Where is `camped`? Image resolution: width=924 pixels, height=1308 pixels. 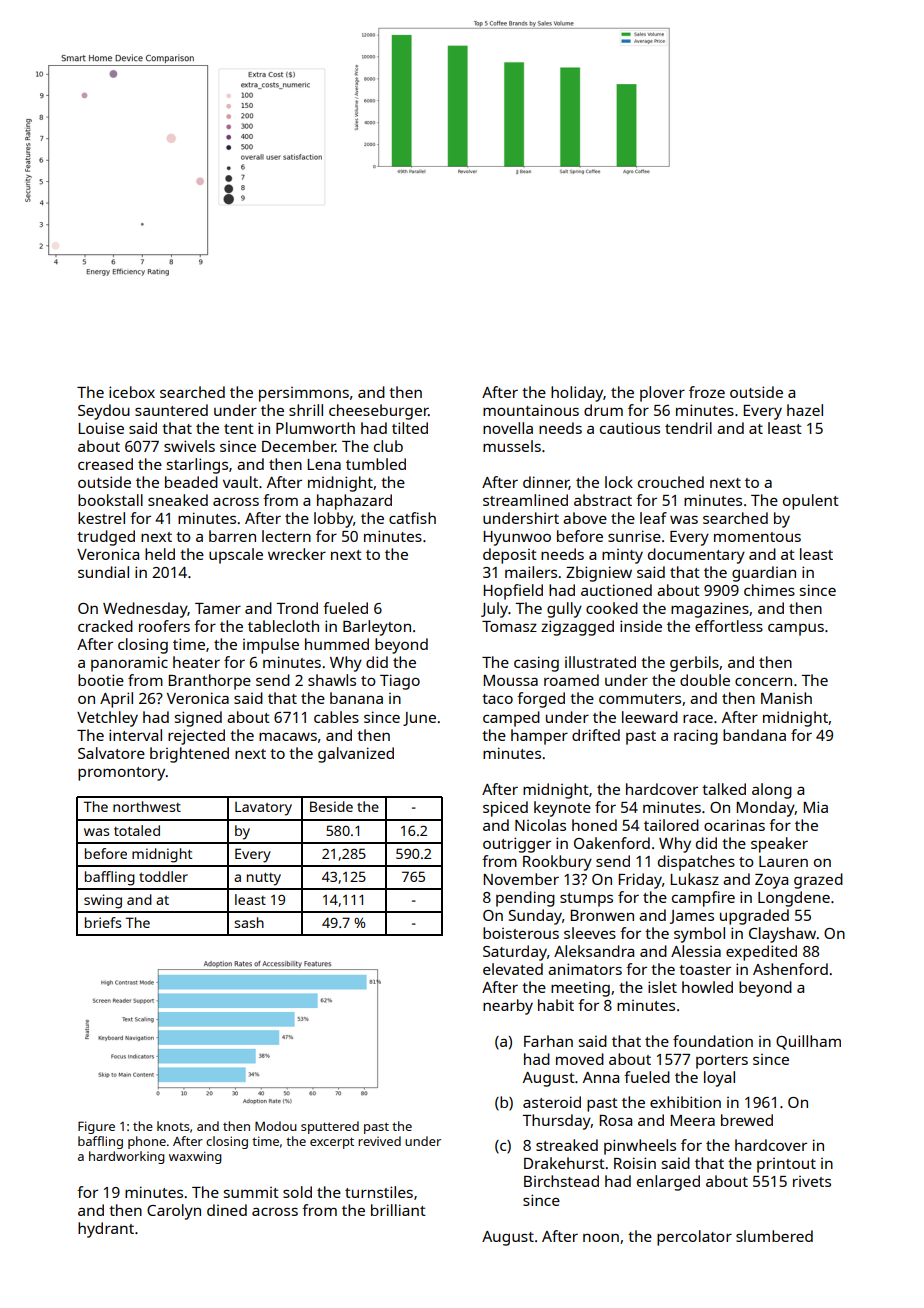 camped is located at coordinates (511, 719).
